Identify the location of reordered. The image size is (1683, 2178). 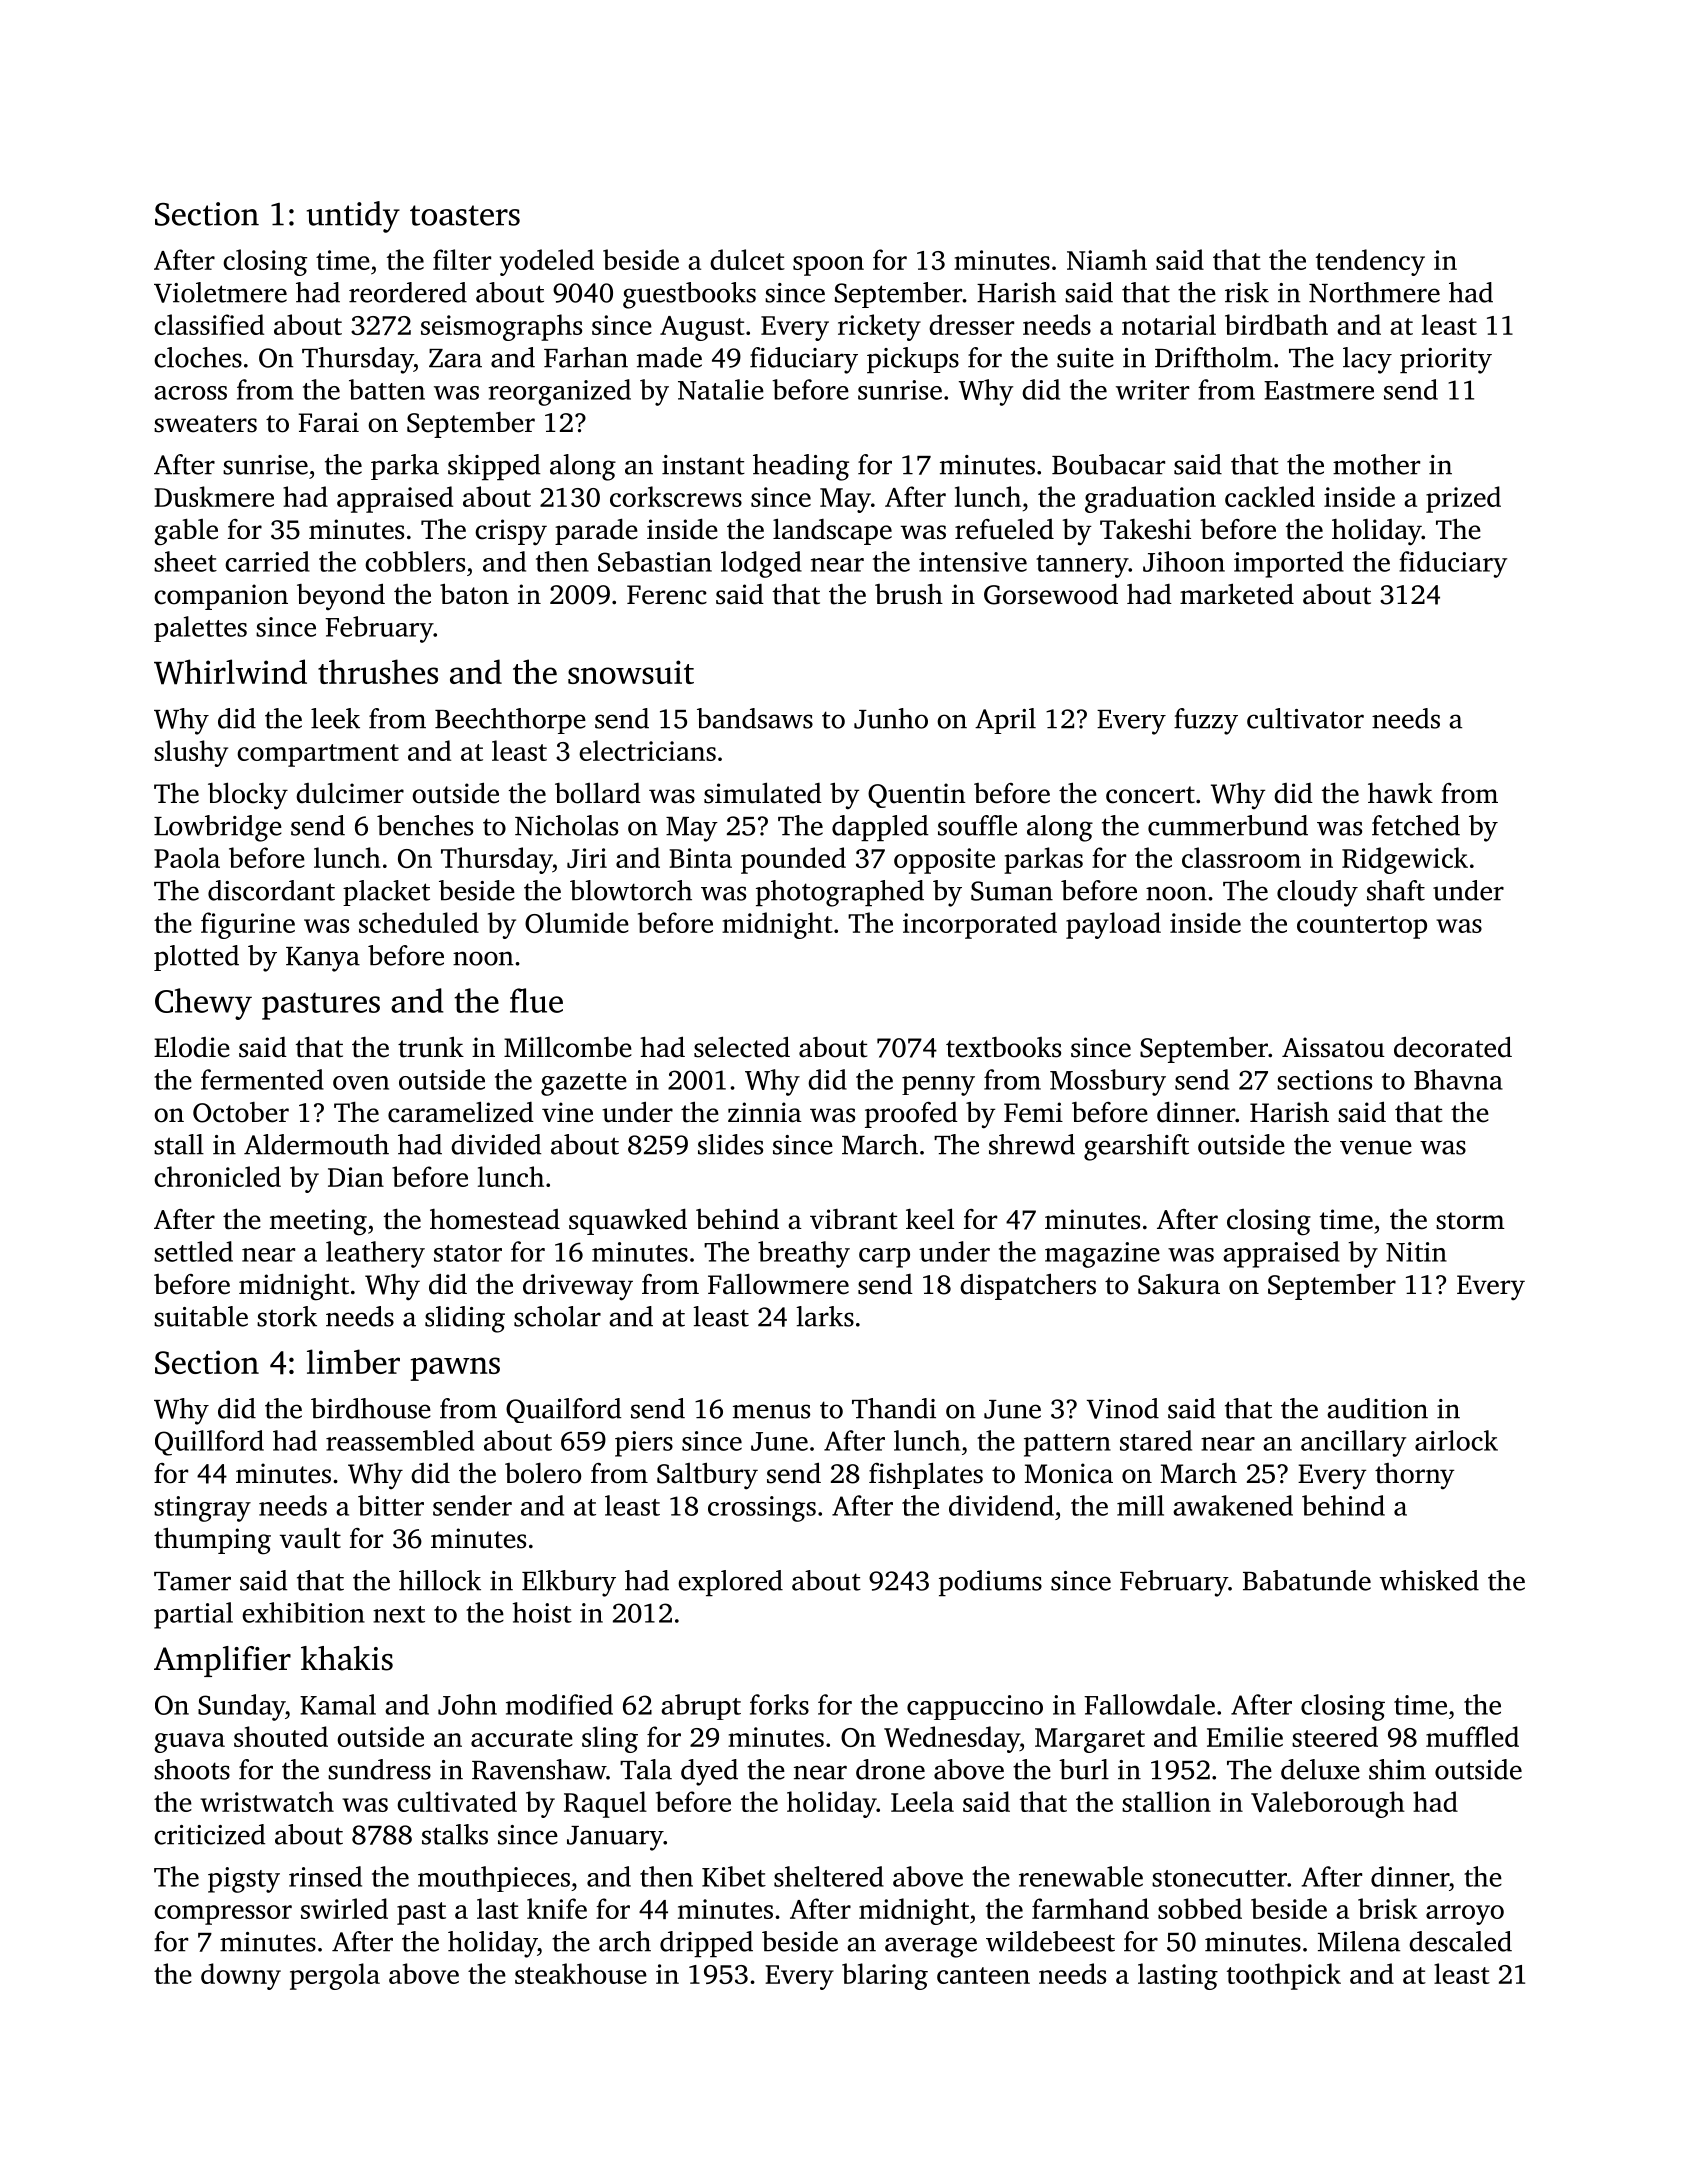
(408, 292).
